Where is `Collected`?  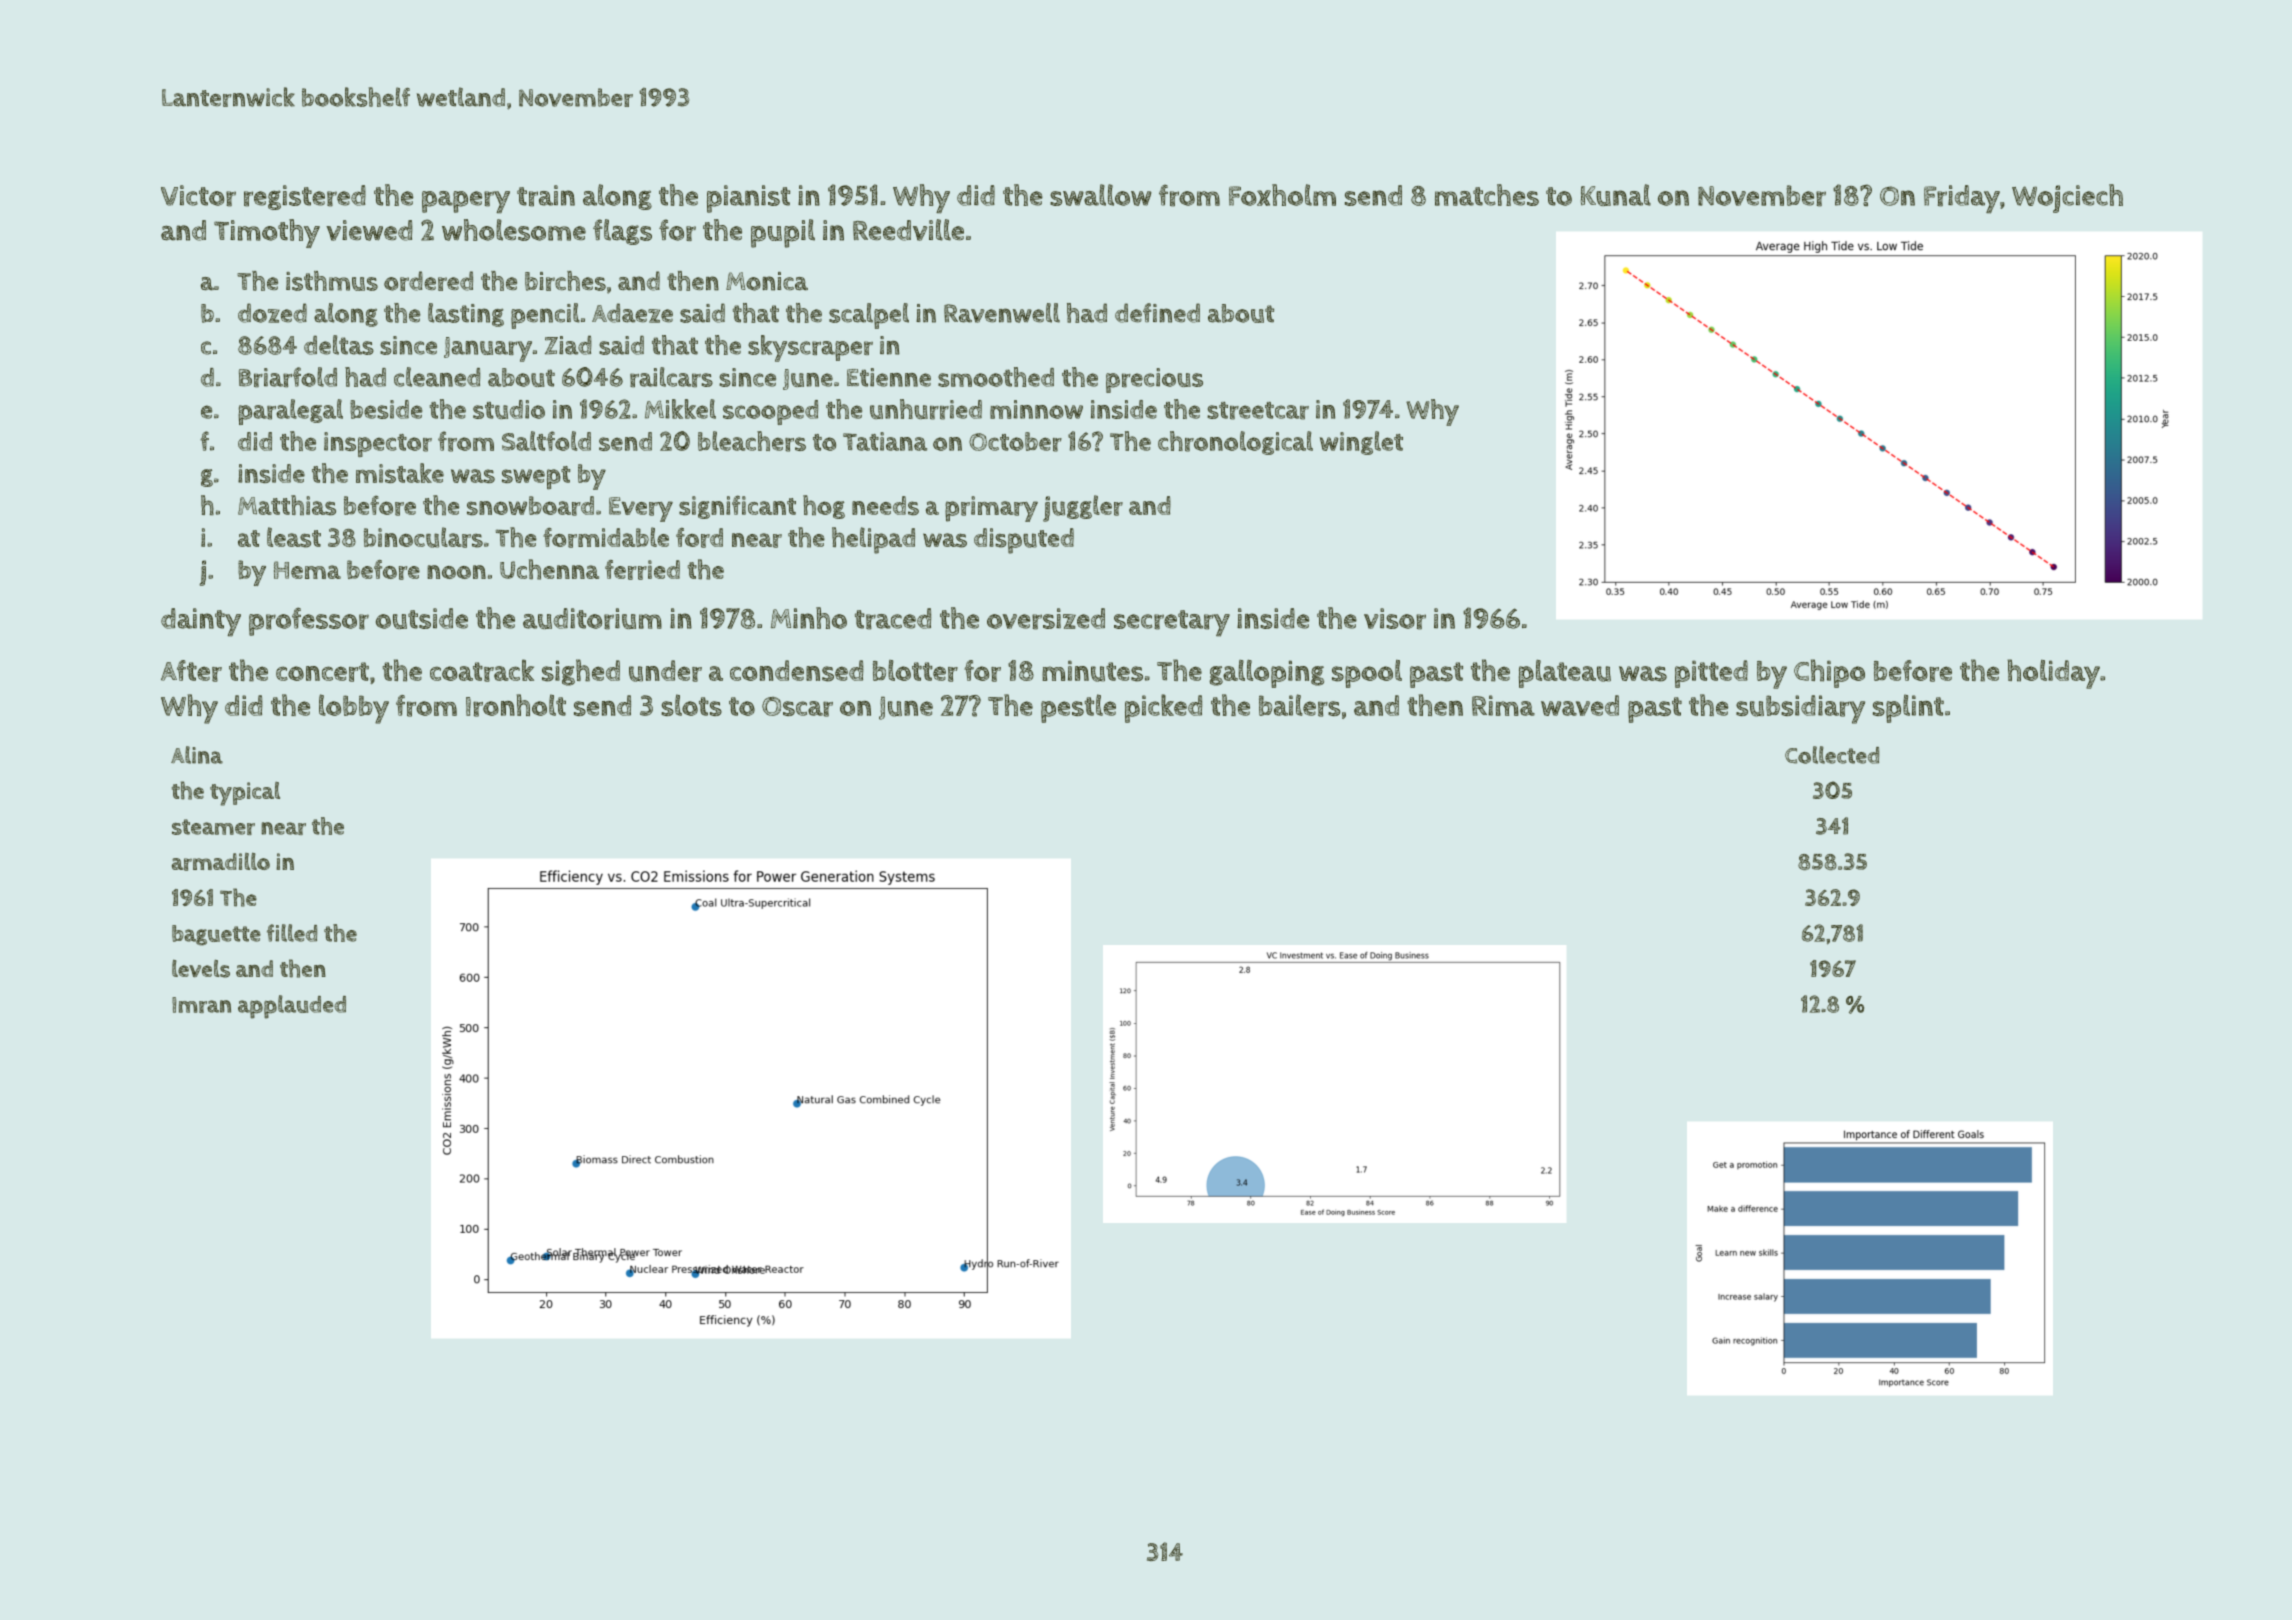 Collected is located at coordinates (1832, 755).
